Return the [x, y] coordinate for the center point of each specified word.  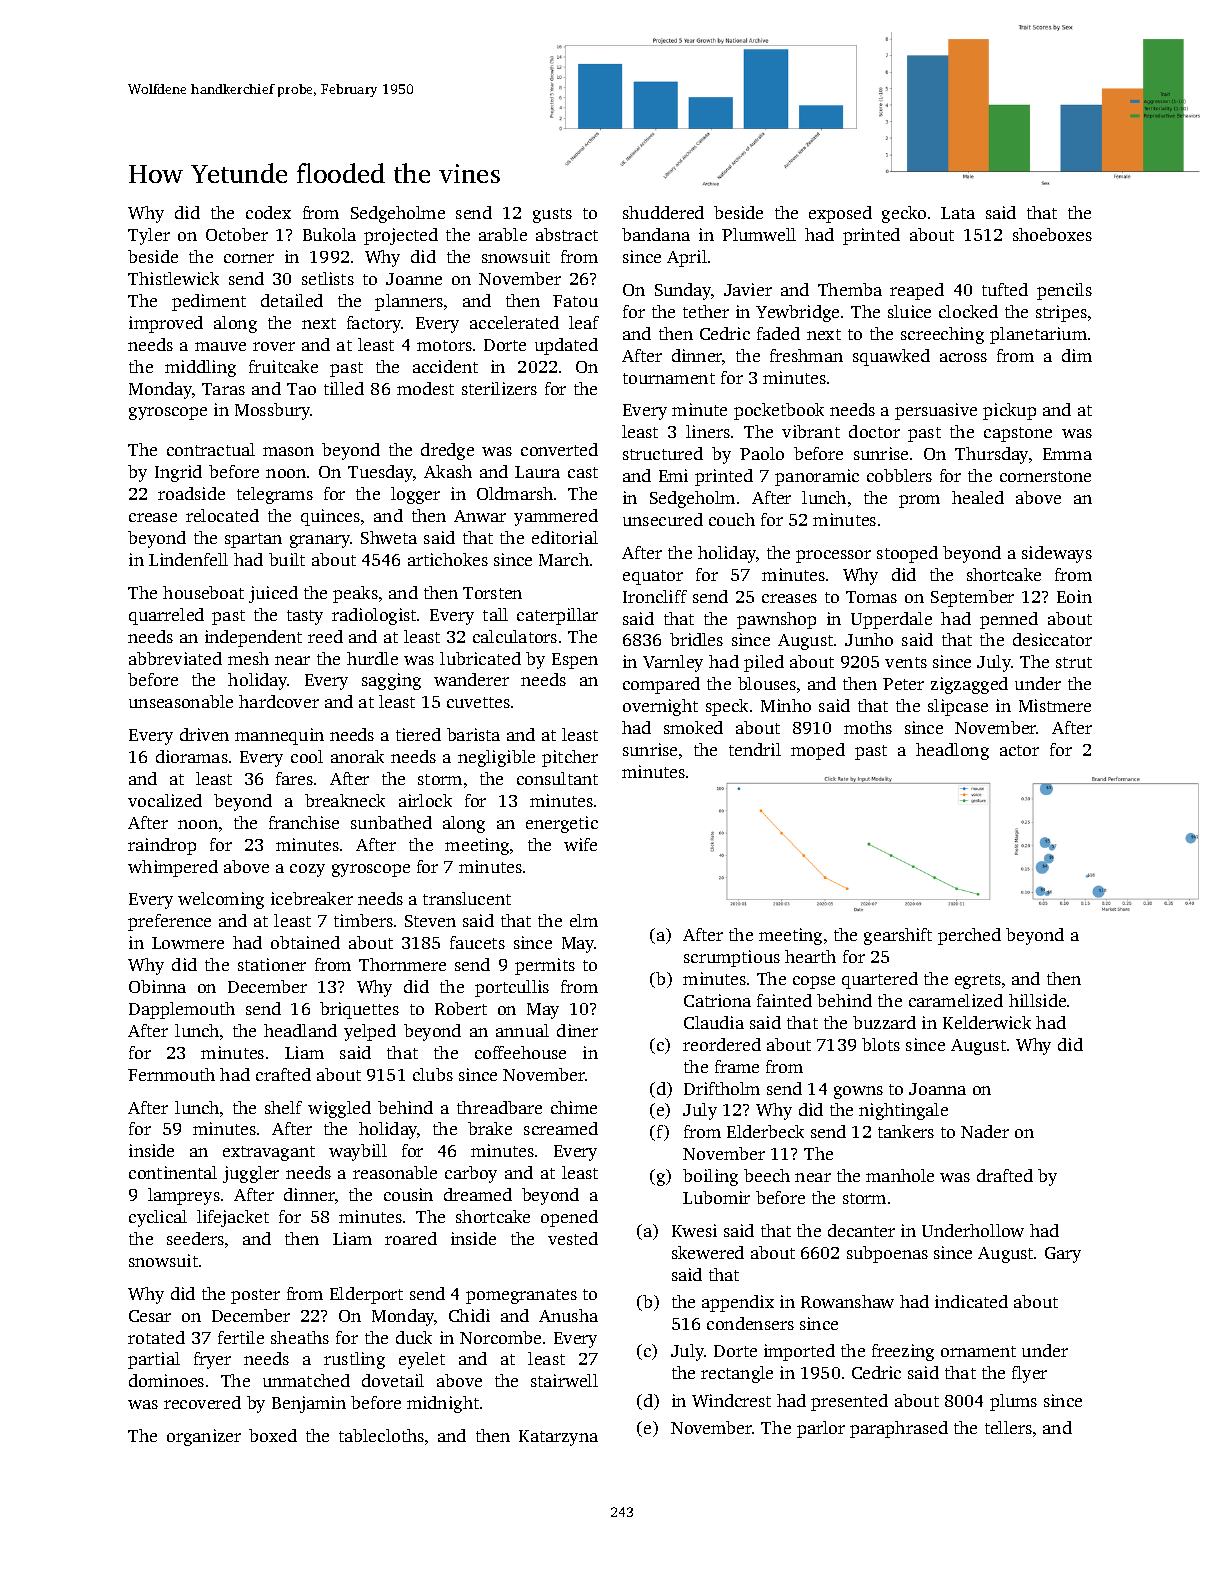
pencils [1064, 291]
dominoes [166, 1380]
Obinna [157, 986]
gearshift [898, 936]
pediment [209, 302]
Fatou [575, 301]
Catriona [717, 1000]
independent [253, 638]
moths [868, 727]
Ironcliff [655, 596]
